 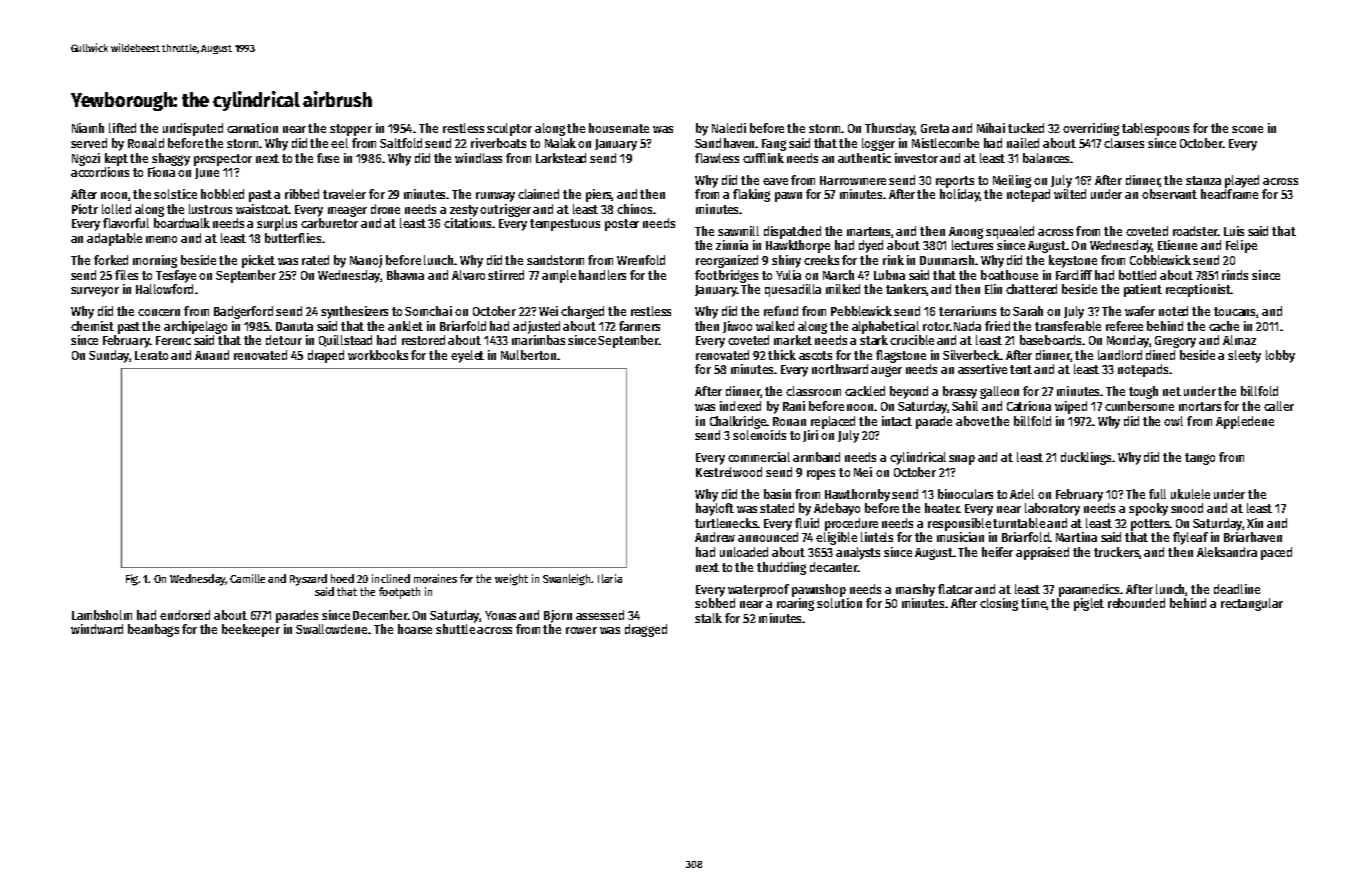 I want to click on Niamh, so click(x=88, y=128).
